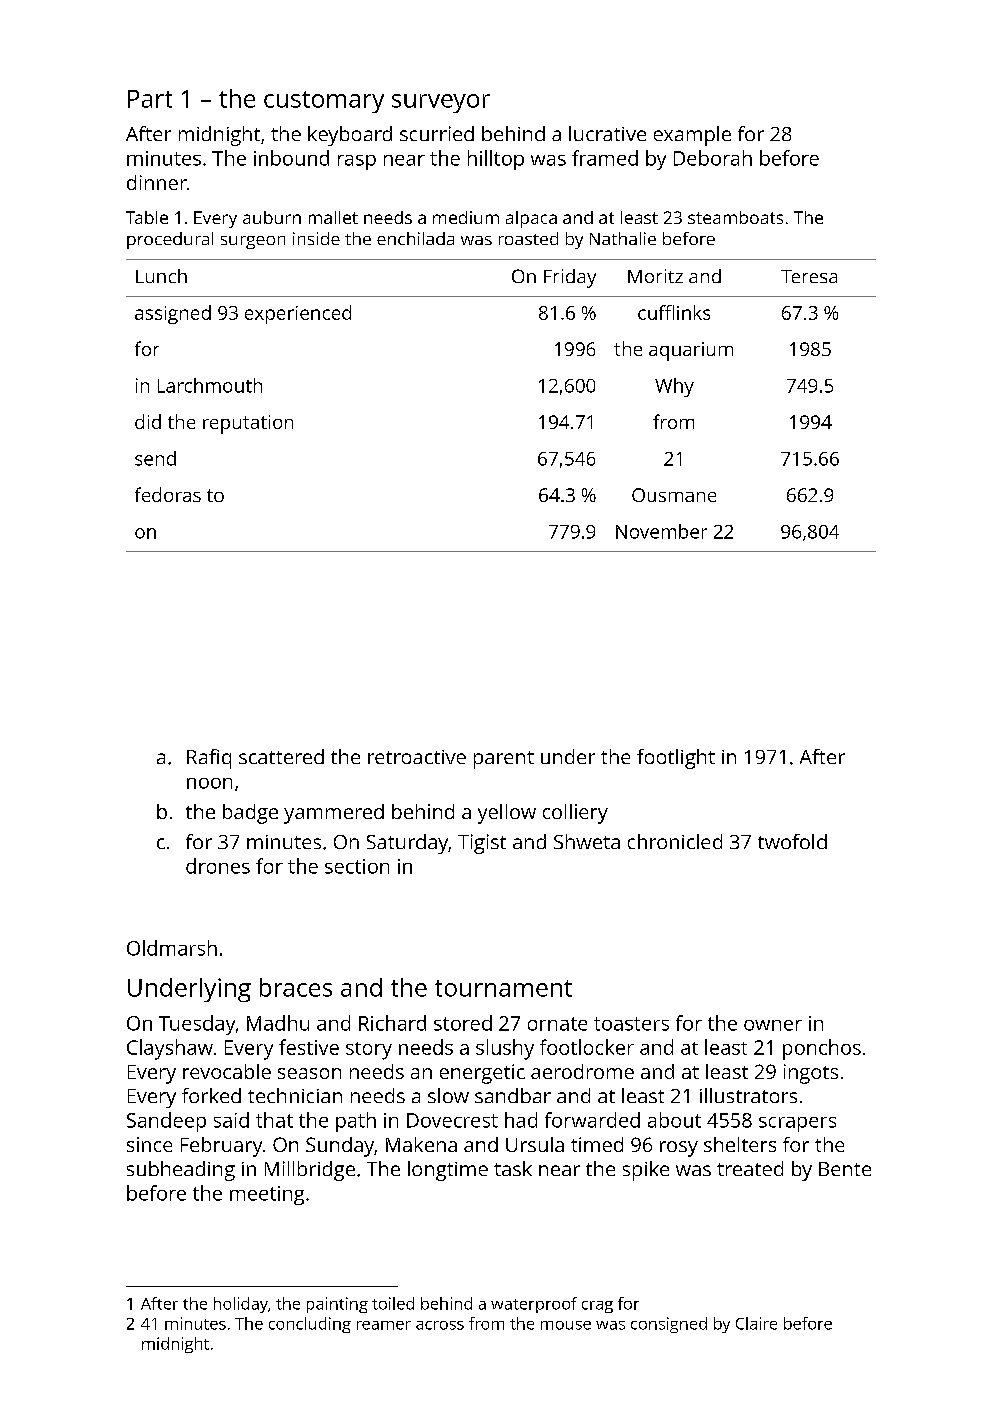 Image resolution: width=1002 pixels, height=1423 pixels. I want to click on Nathalie, so click(623, 238).
